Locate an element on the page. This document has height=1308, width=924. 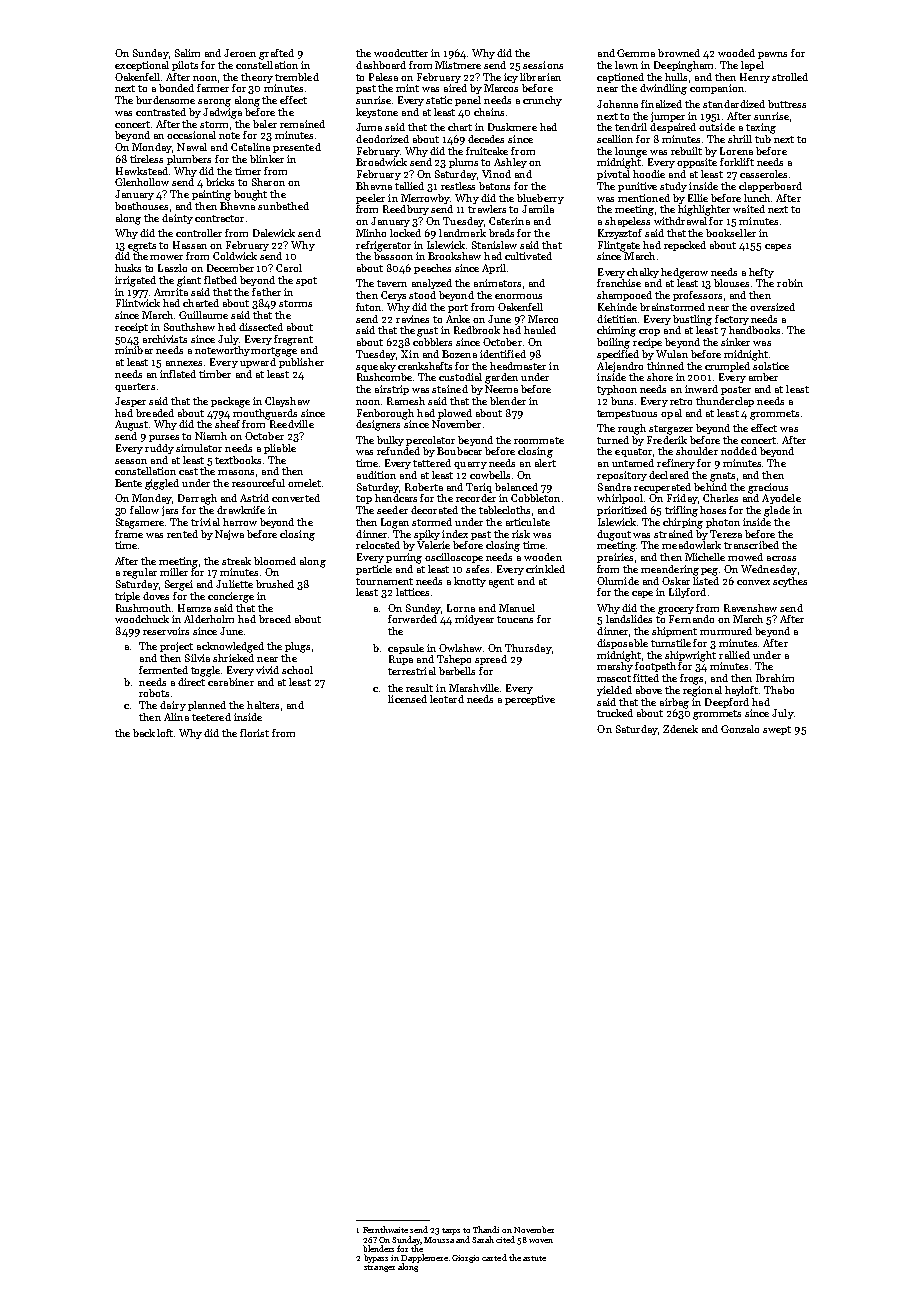
woodcutter is located at coordinates (401, 53).
